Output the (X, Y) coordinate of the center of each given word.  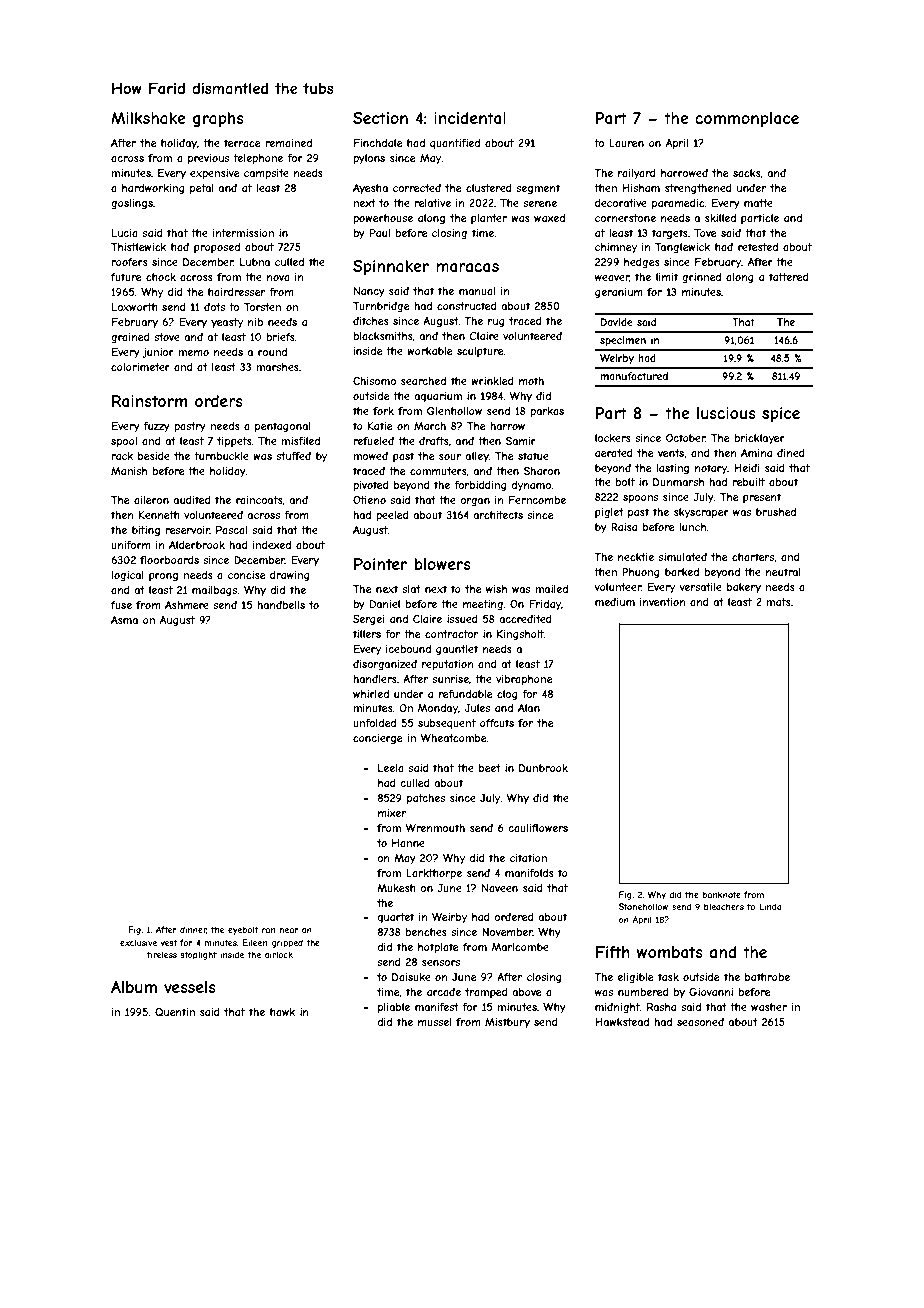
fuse (121, 605)
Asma (124, 620)
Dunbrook (543, 768)
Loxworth (135, 307)
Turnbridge (381, 307)
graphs (218, 119)
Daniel (385, 604)
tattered (789, 277)
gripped (287, 943)
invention (662, 602)
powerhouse (383, 219)
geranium (619, 293)
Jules (477, 708)
